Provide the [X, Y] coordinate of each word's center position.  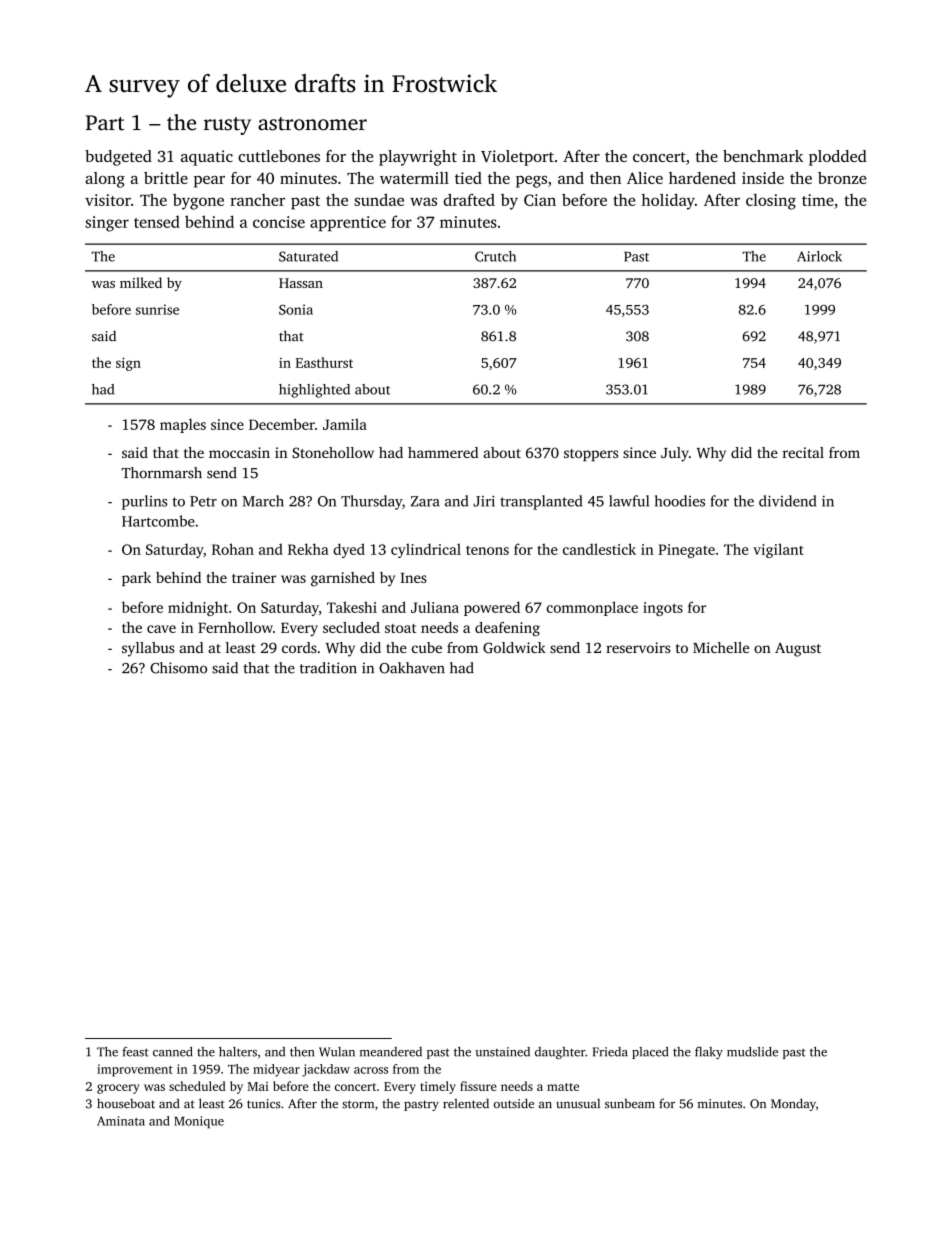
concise [279, 222]
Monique [199, 1122]
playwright [418, 158]
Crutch [495, 256]
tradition [328, 668]
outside [514, 1103]
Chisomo [178, 668]
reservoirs [638, 647]
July [675, 454]
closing [771, 202]
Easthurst [324, 362]
